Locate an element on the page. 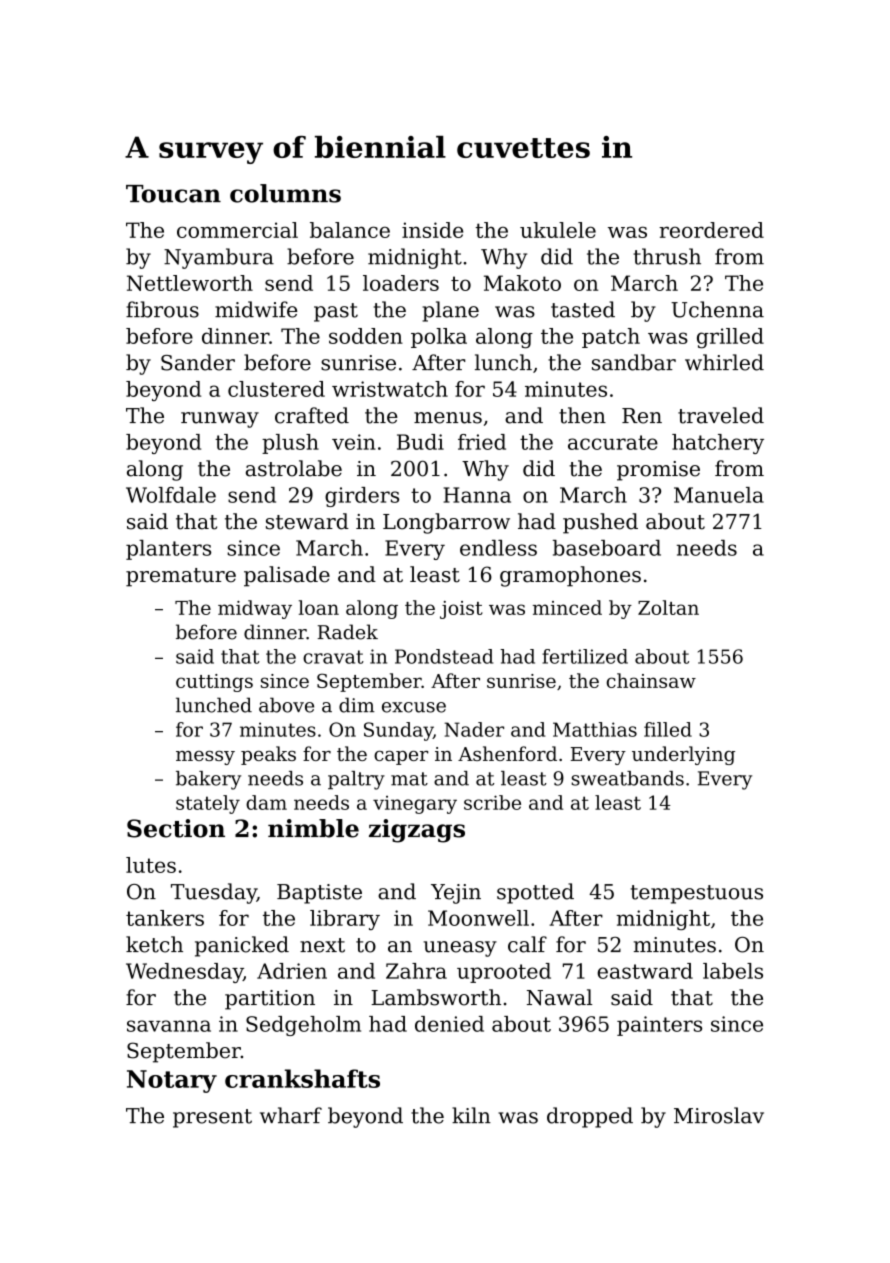 This image has height=1263, width=890. Sunday is located at coordinates (398, 731).
